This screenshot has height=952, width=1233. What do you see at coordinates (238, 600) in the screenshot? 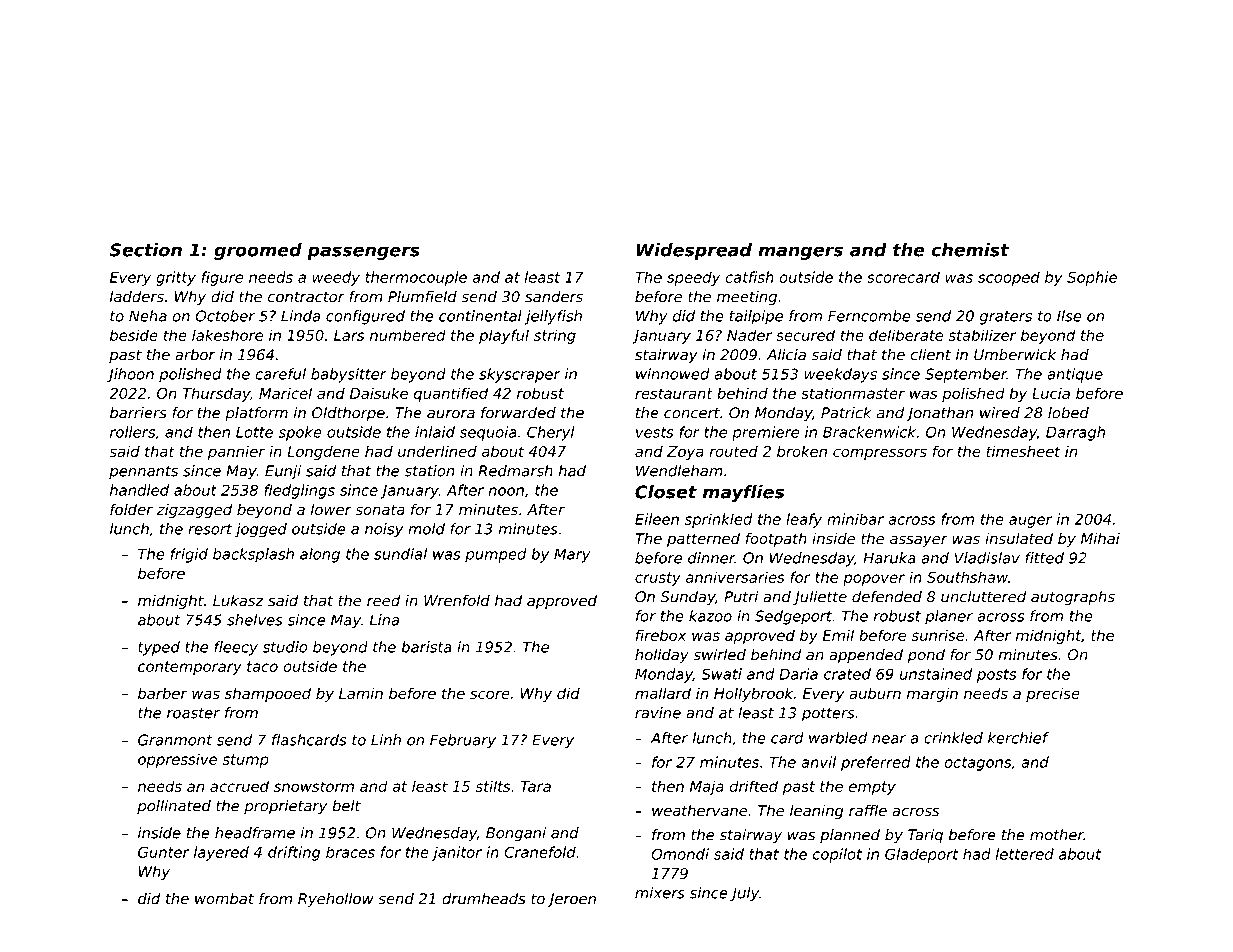
I see `Lukasz` at bounding box center [238, 600].
